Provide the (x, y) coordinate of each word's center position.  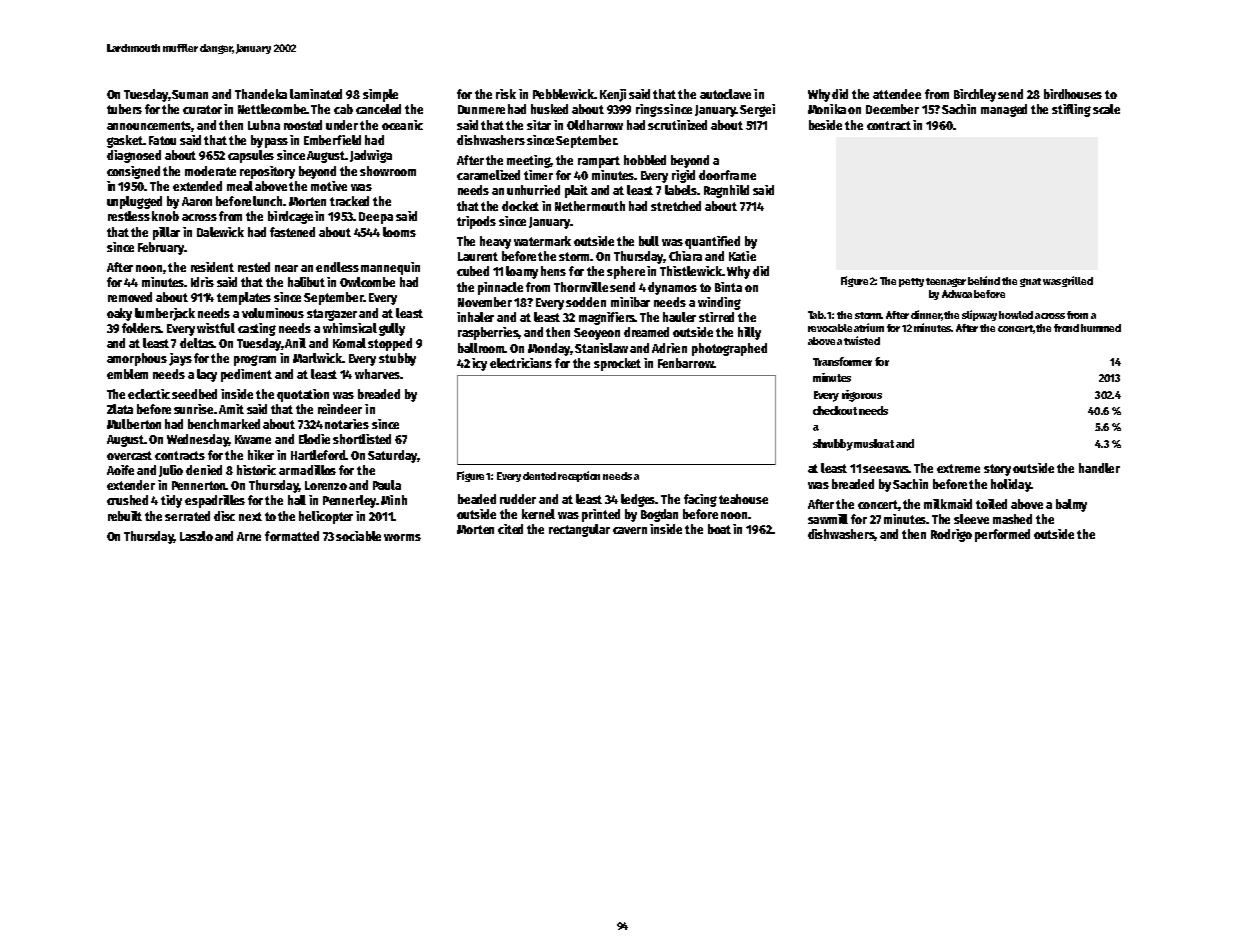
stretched (676, 206)
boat (719, 529)
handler (1099, 468)
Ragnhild (726, 191)
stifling (1071, 110)
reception (579, 476)
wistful (216, 328)
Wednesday (198, 440)
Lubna (264, 125)
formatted (292, 536)
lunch (267, 201)
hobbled (645, 160)
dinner (926, 314)
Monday (549, 349)
